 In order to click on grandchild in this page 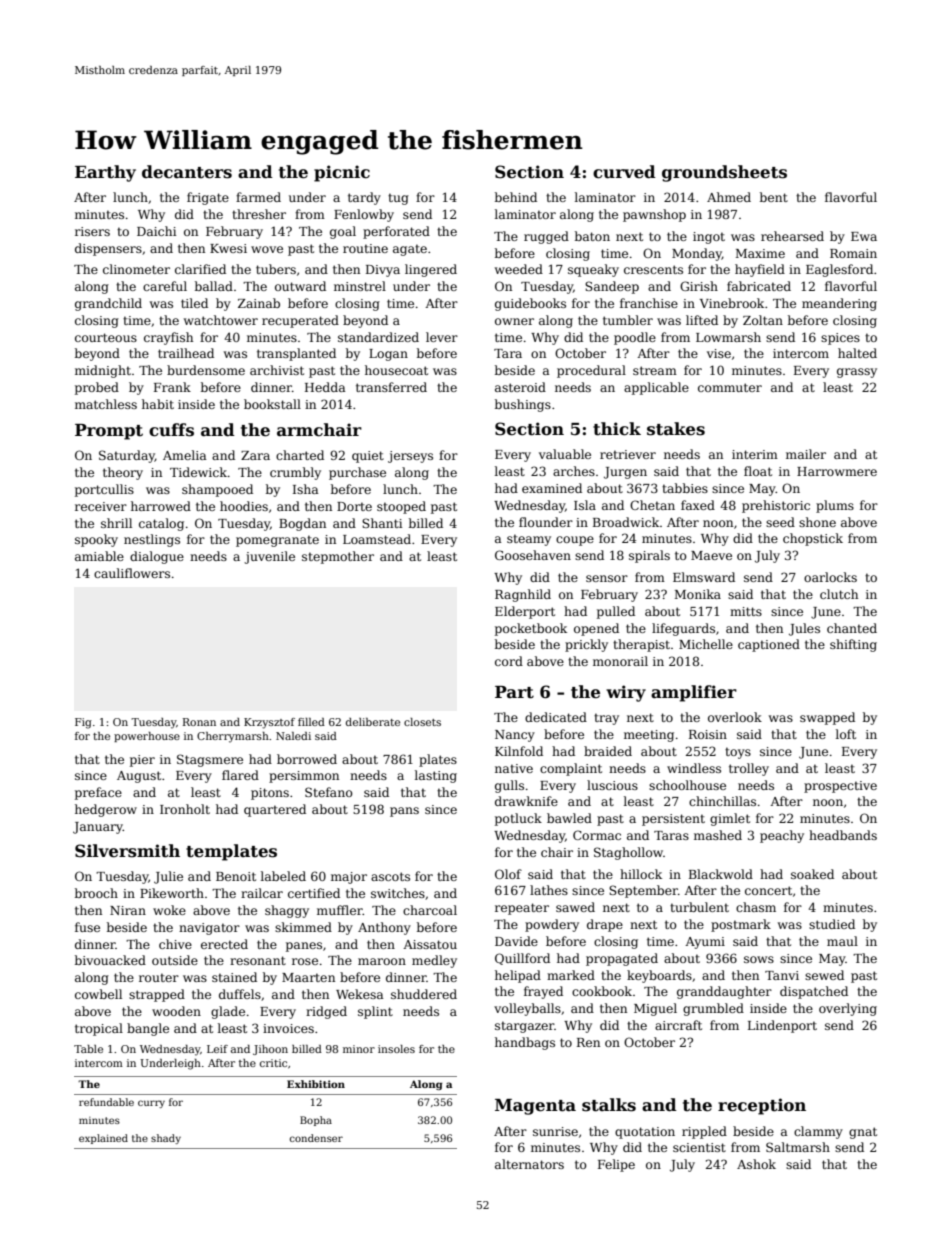, I will do `click(108, 304)`.
